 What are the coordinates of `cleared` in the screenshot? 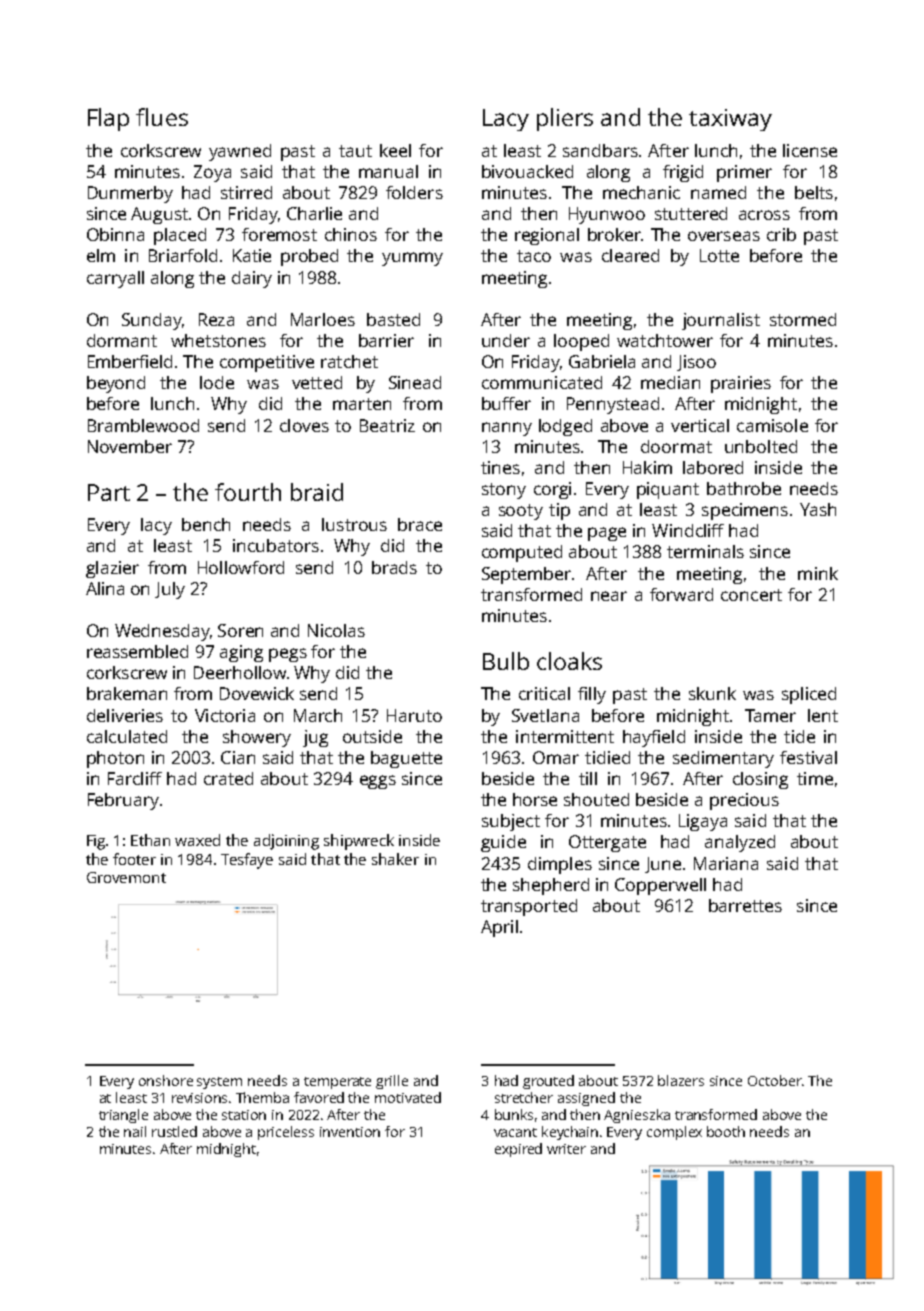 It's located at (630, 255).
